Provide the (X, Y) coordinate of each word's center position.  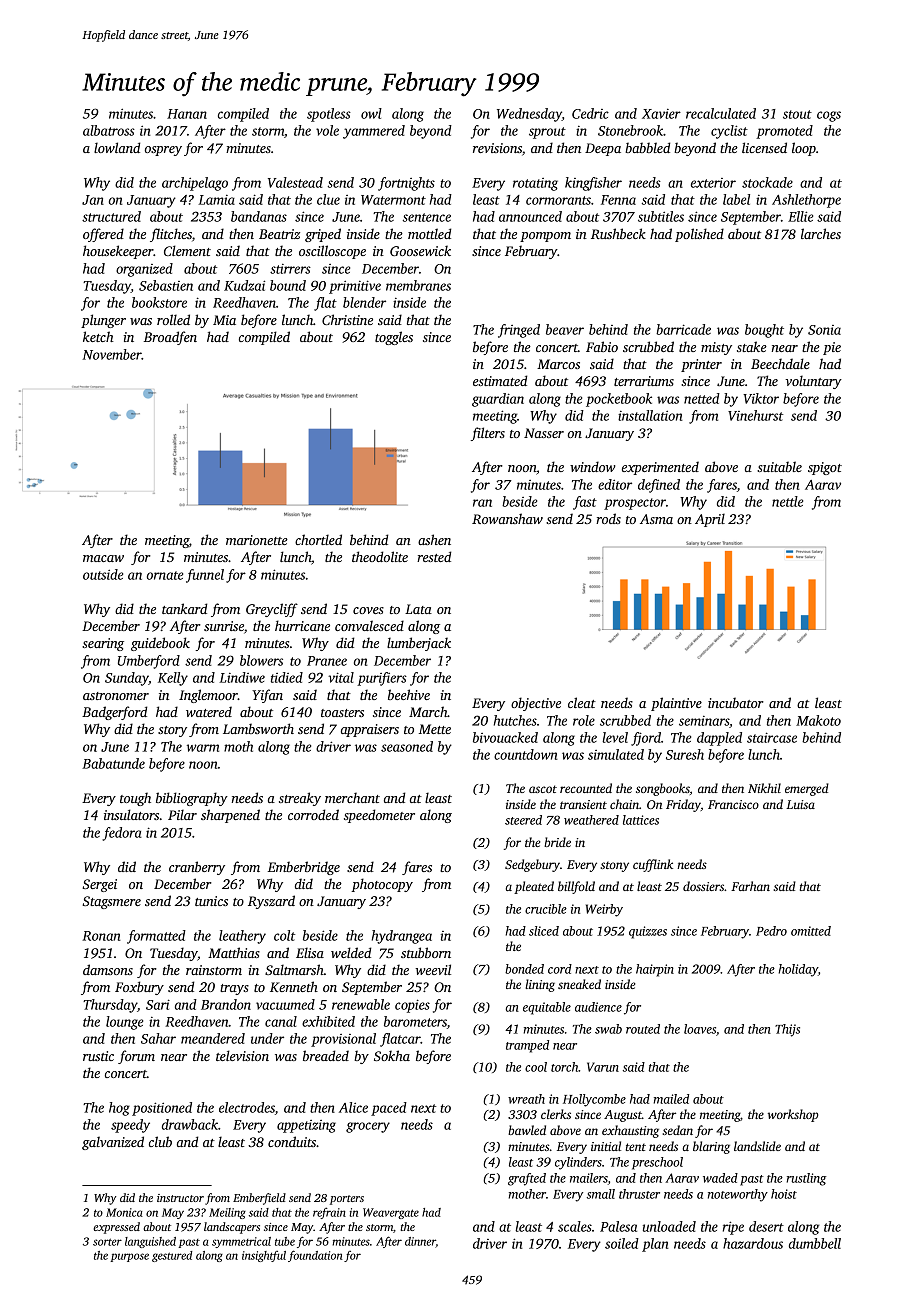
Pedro (771, 931)
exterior (713, 183)
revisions (497, 148)
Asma (656, 519)
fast (585, 503)
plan (655, 1245)
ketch (98, 336)
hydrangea (402, 937)
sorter (107, 1242)
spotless (329, 115)
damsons (108, 969)
